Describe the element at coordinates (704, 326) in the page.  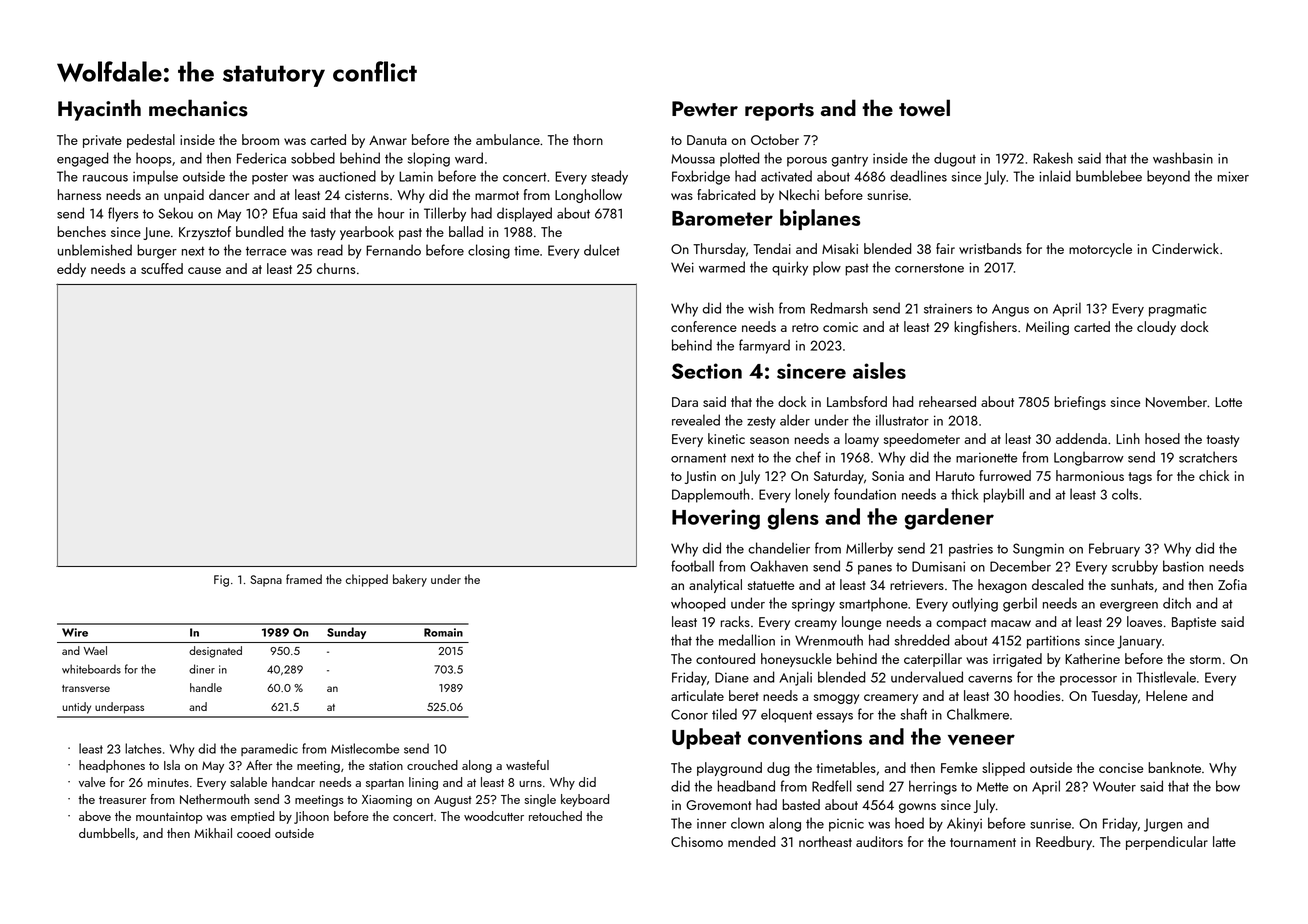
I see `conference` at that location.
